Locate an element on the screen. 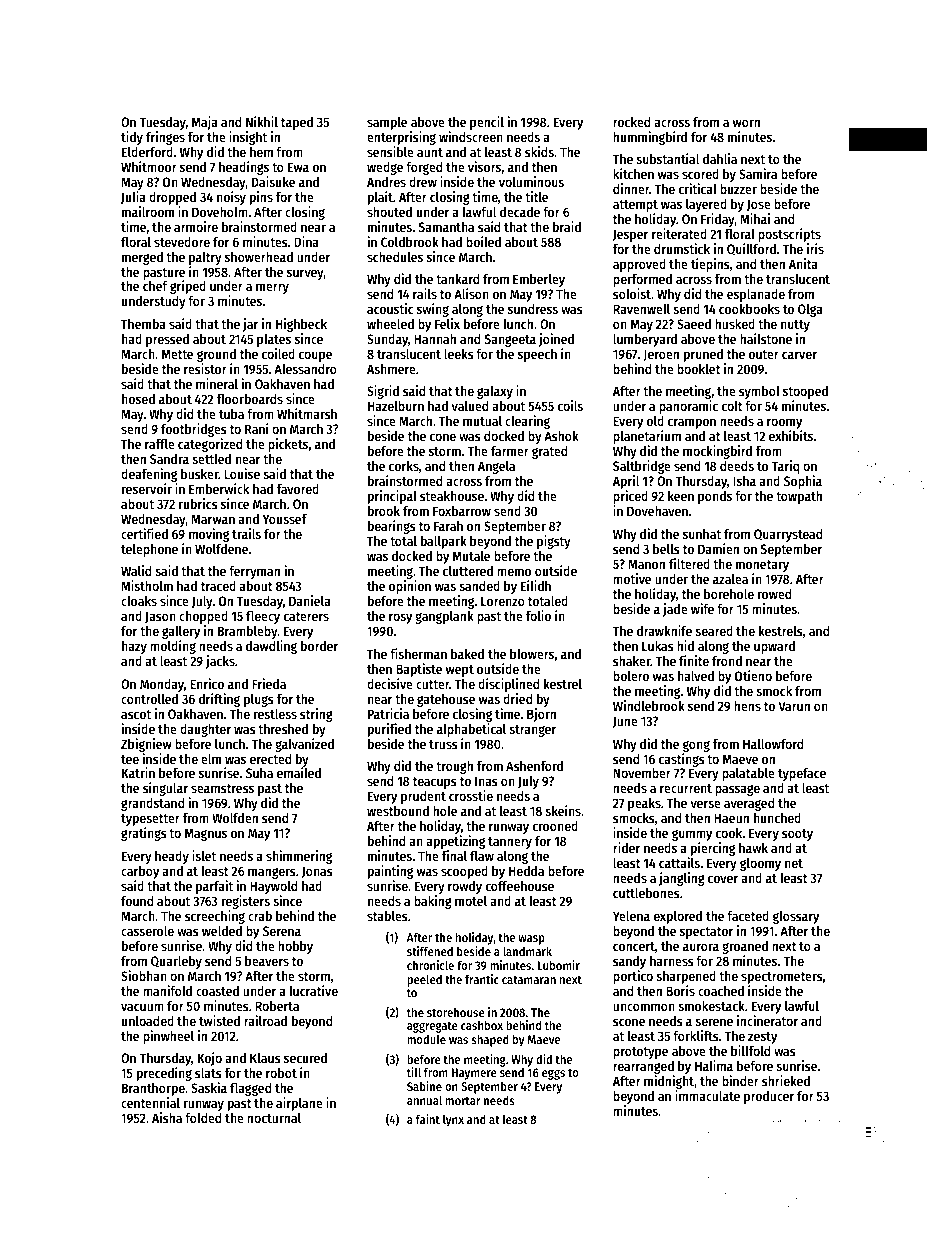 This screenshot has width=952, height=1233. erected is located at coordinates (270, 759).
